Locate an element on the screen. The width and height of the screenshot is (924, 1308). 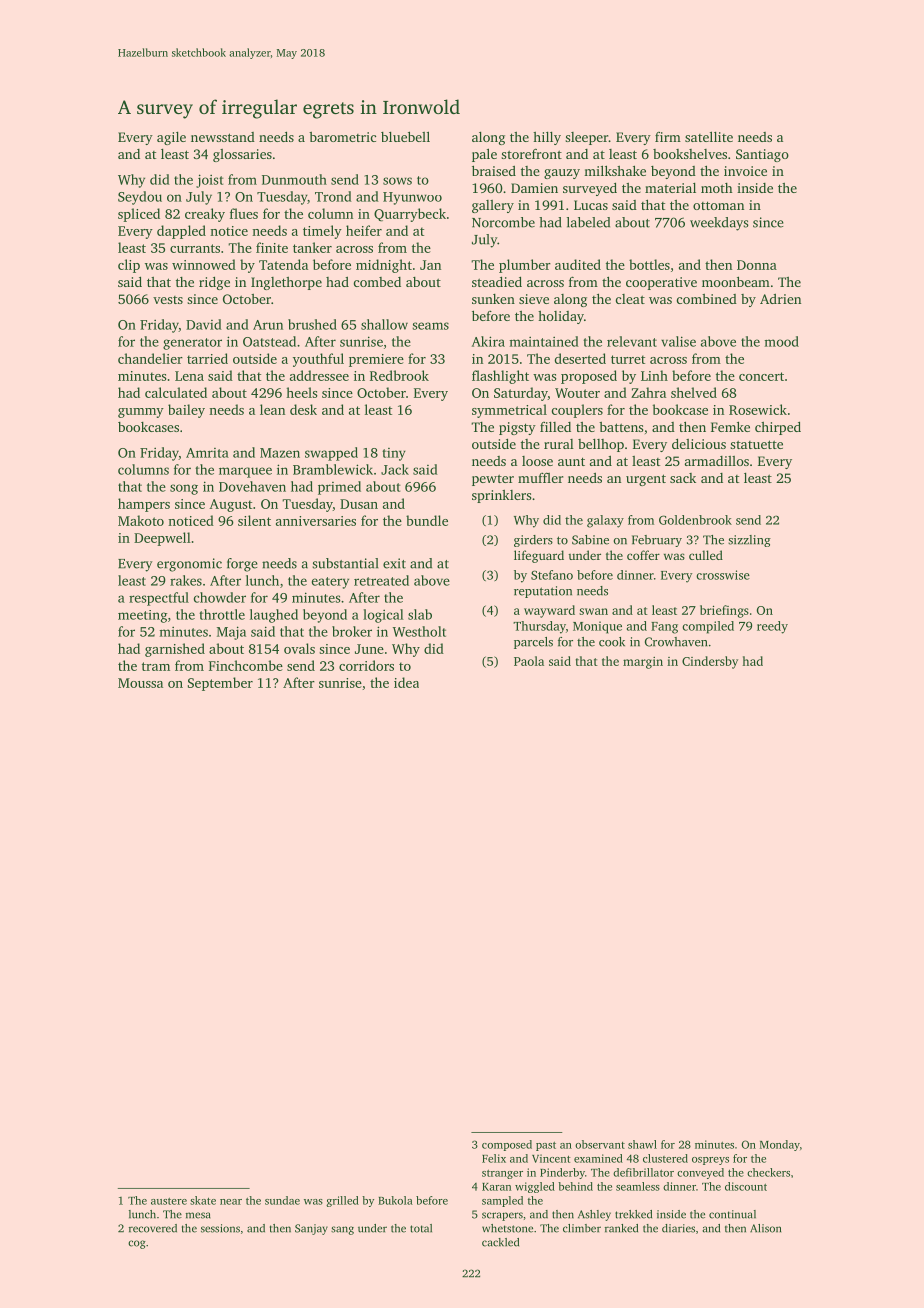
shawl is located at coordinates (642, 1144).
